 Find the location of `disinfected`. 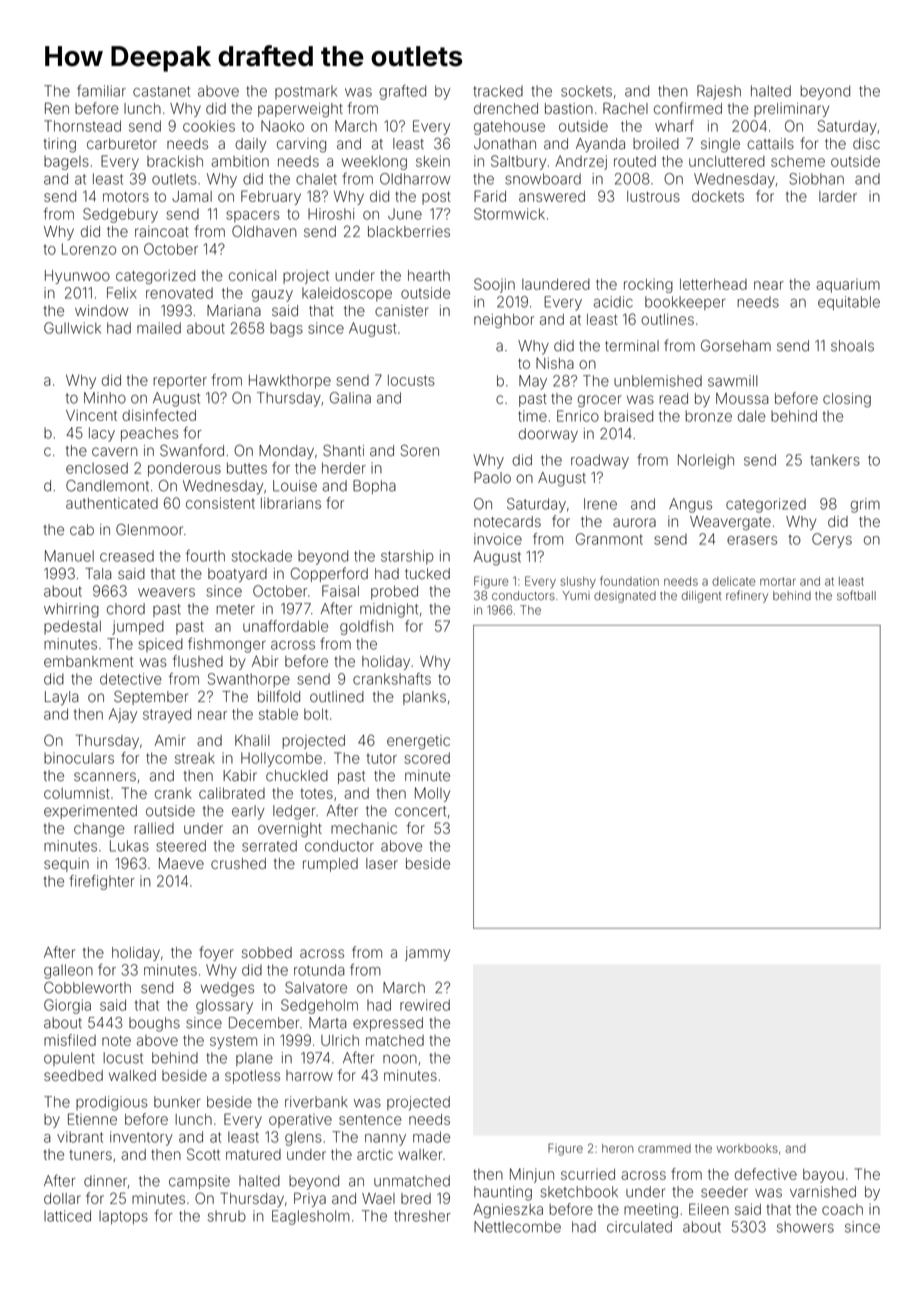

disinfected is located at coordinates (159, 415).
